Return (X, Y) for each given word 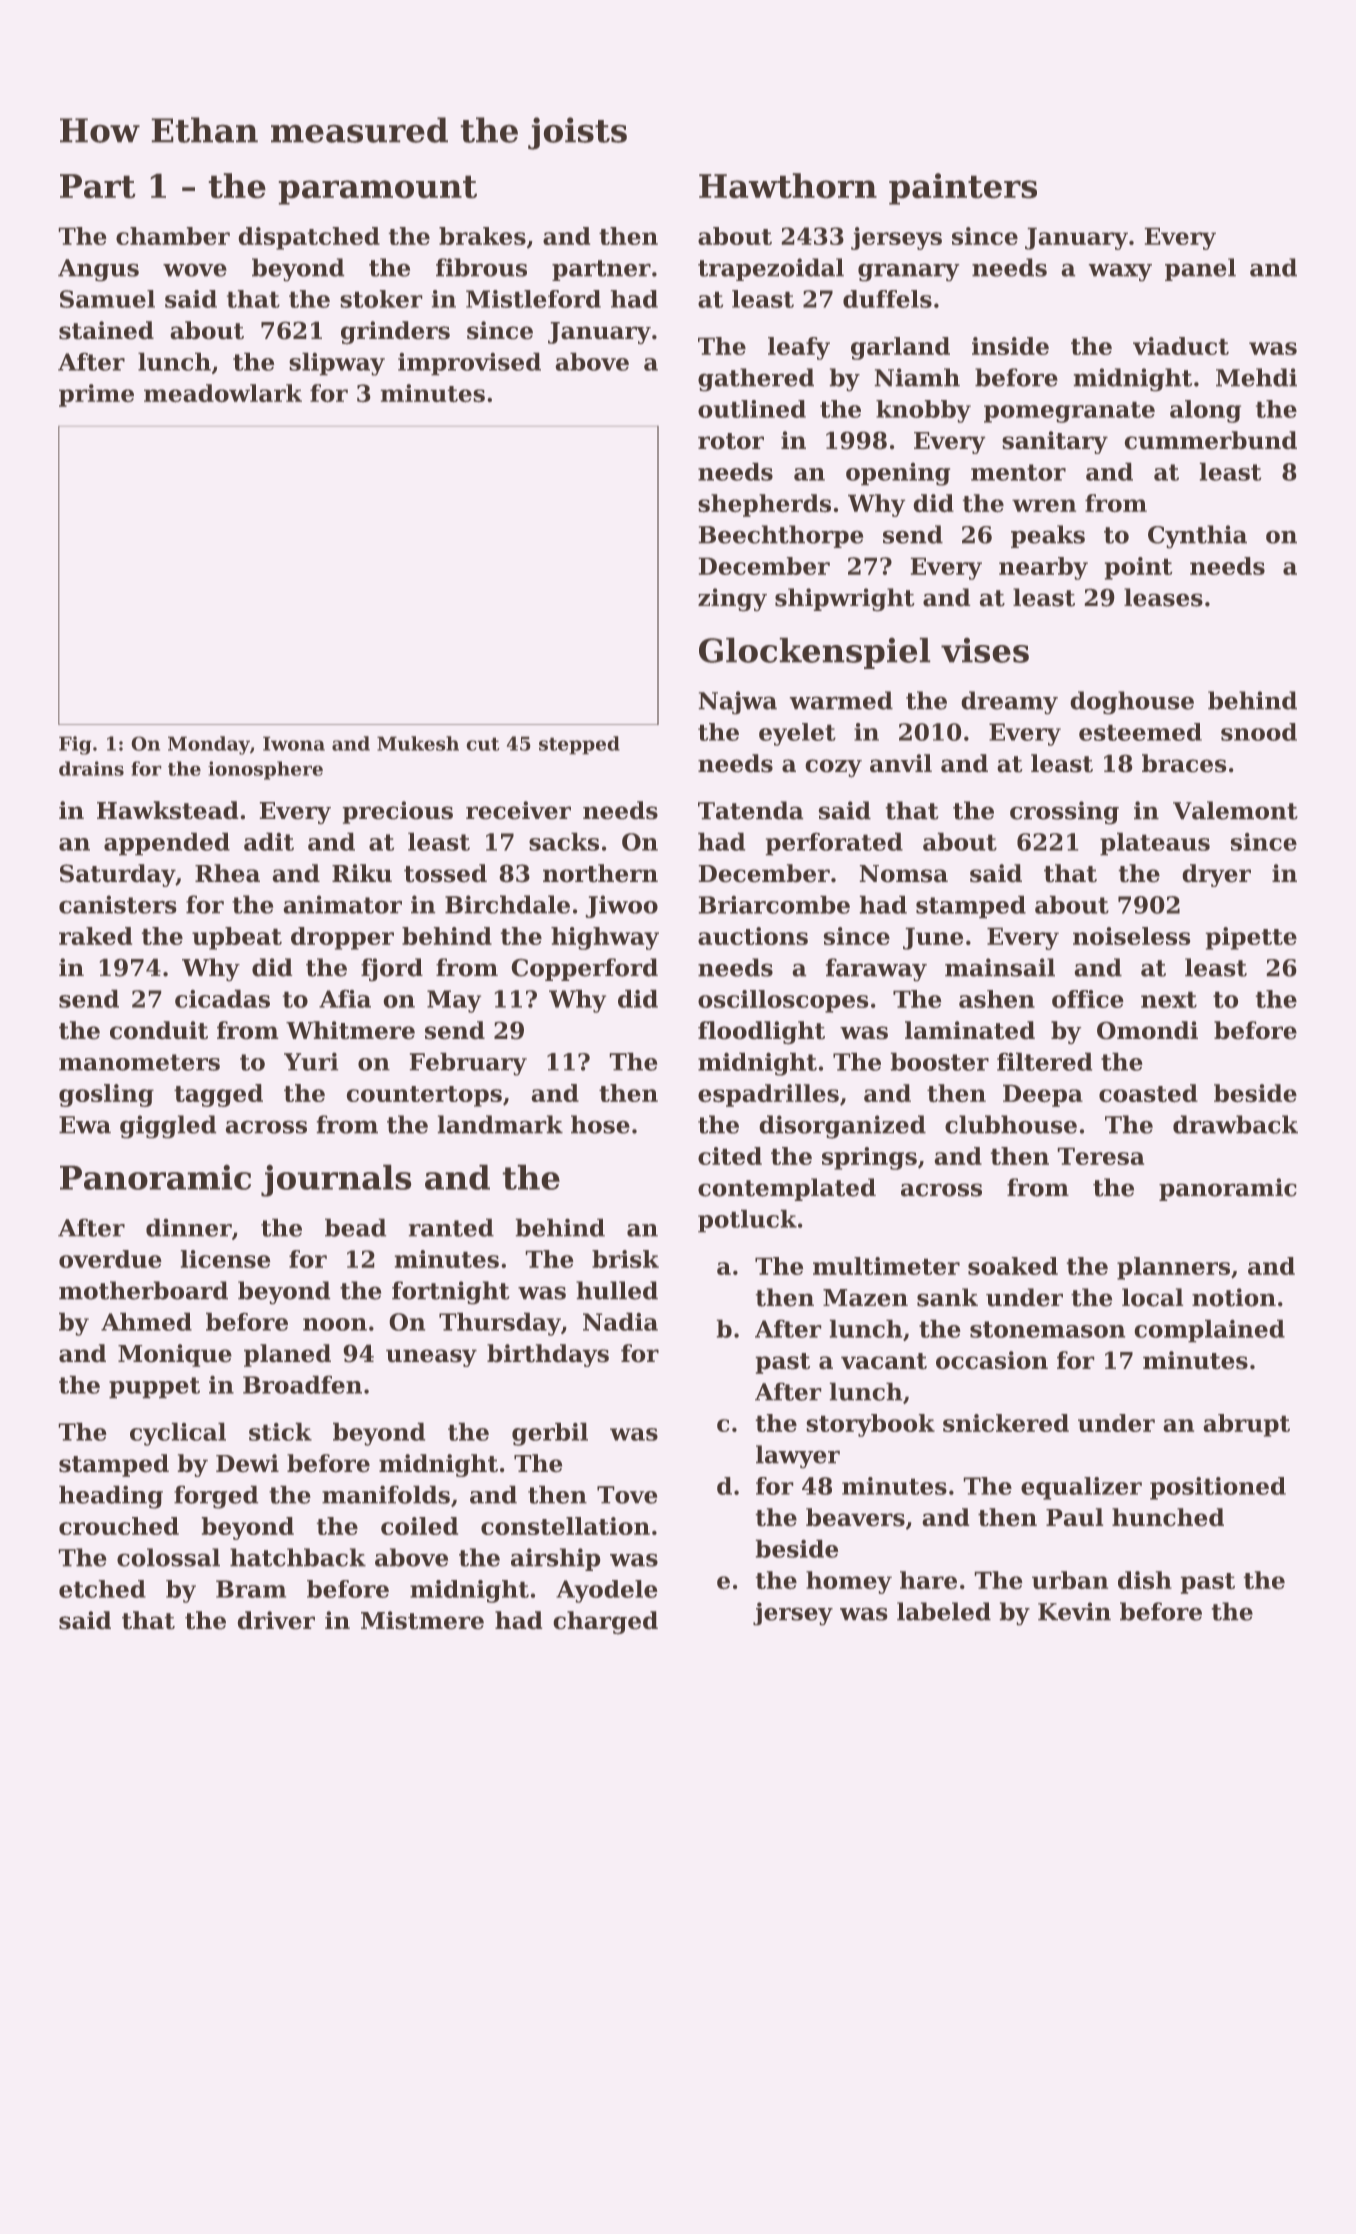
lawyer (798, 1457)
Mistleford (533, 299)
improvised (469, 364)
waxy (1120, 272)
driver (276, 1620)
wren (1044, 506)
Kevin (1074, 1611)
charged (605, 1623)
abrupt (1246, 1425)
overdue (110, 1259)
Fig (75, 745)
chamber (173, 236)
